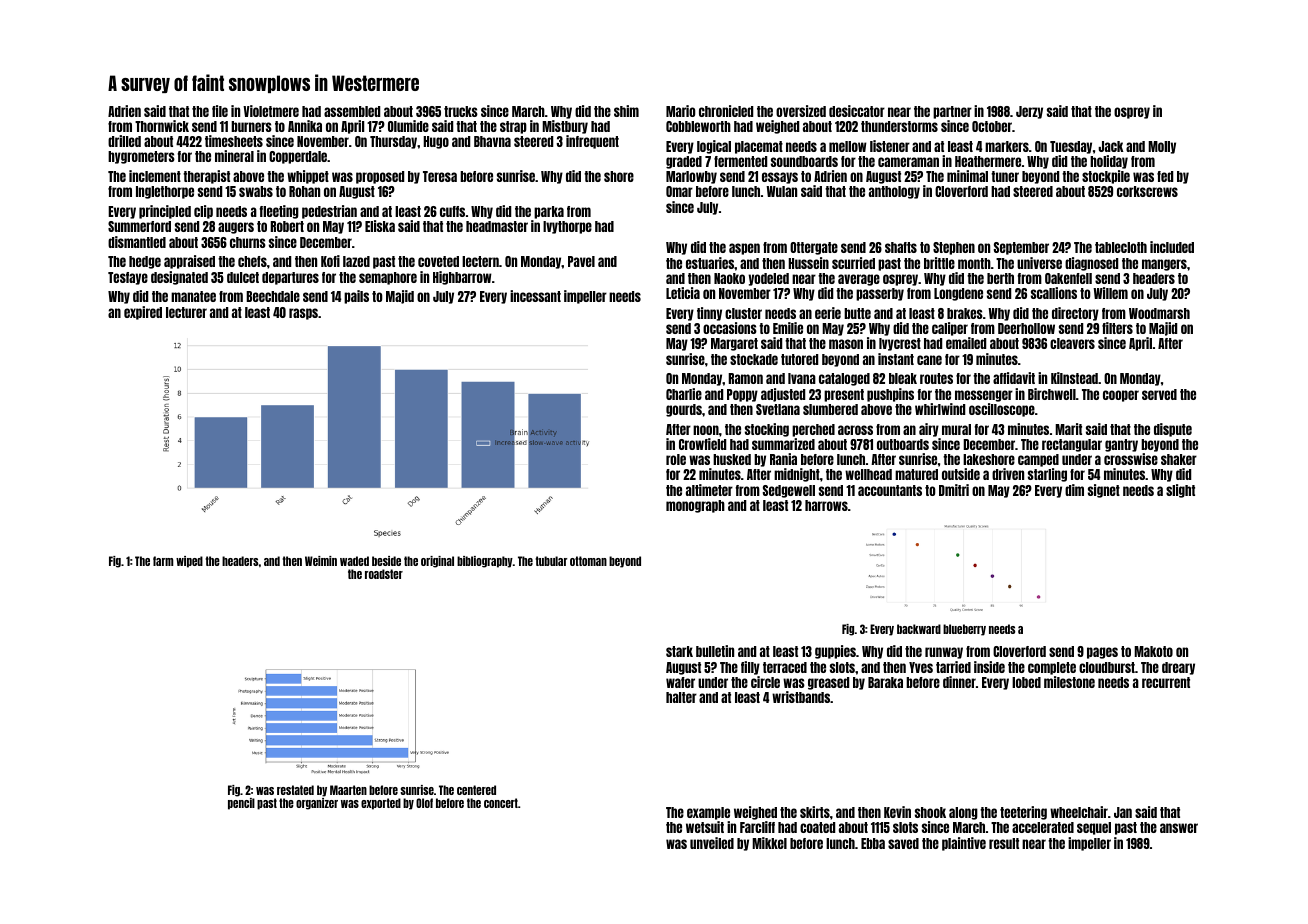 Image resolution: width=1308 pixels, height=924 pixels. What do you see at coordinates (1014, 378) in the screenshot?
I see `affidavit` at bounding box center [1014, 378].
